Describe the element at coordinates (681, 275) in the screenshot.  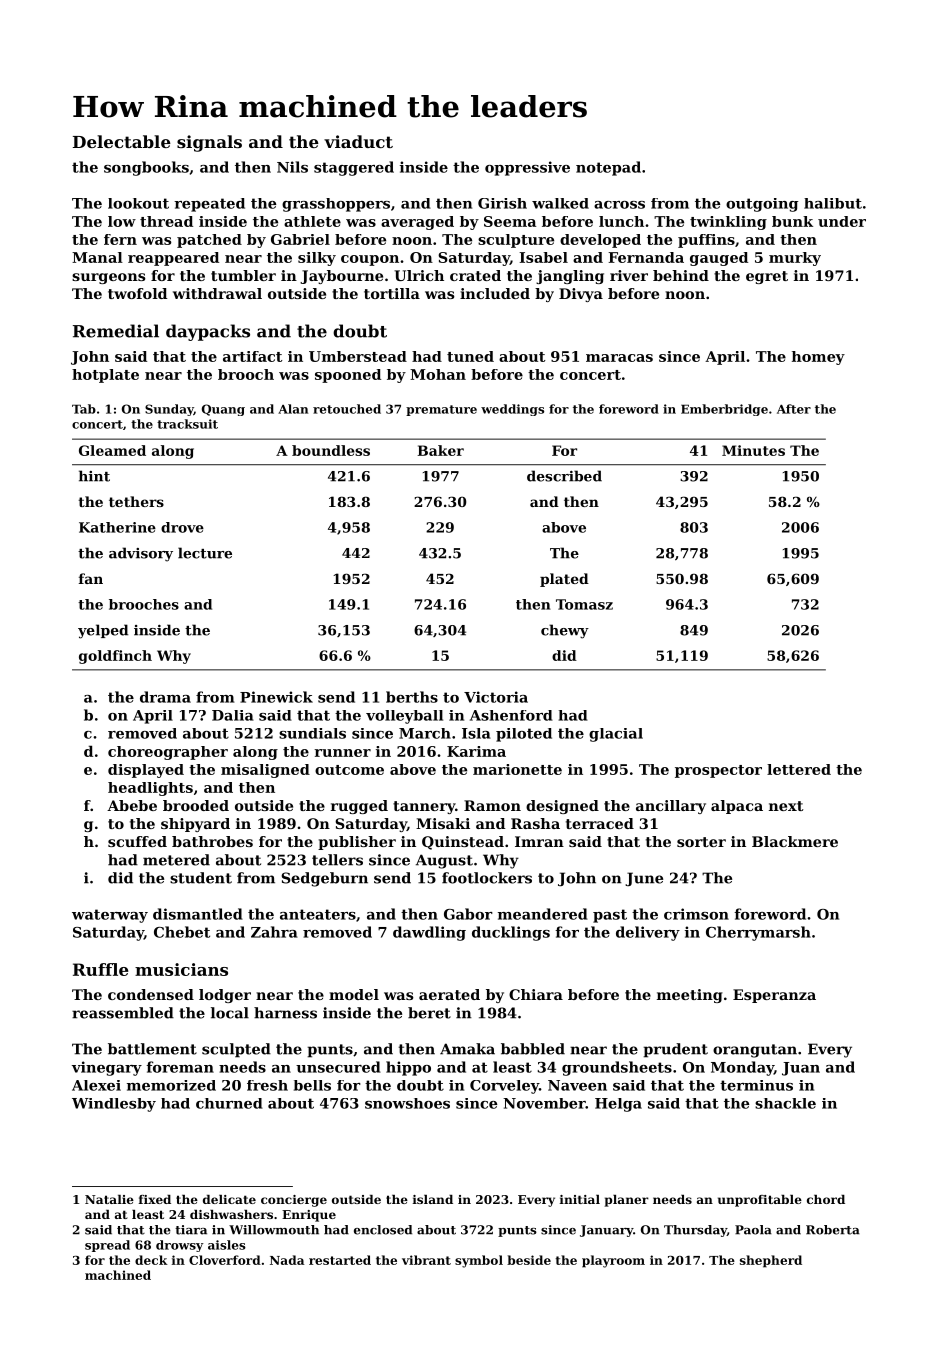
I see `behind` at that location.
